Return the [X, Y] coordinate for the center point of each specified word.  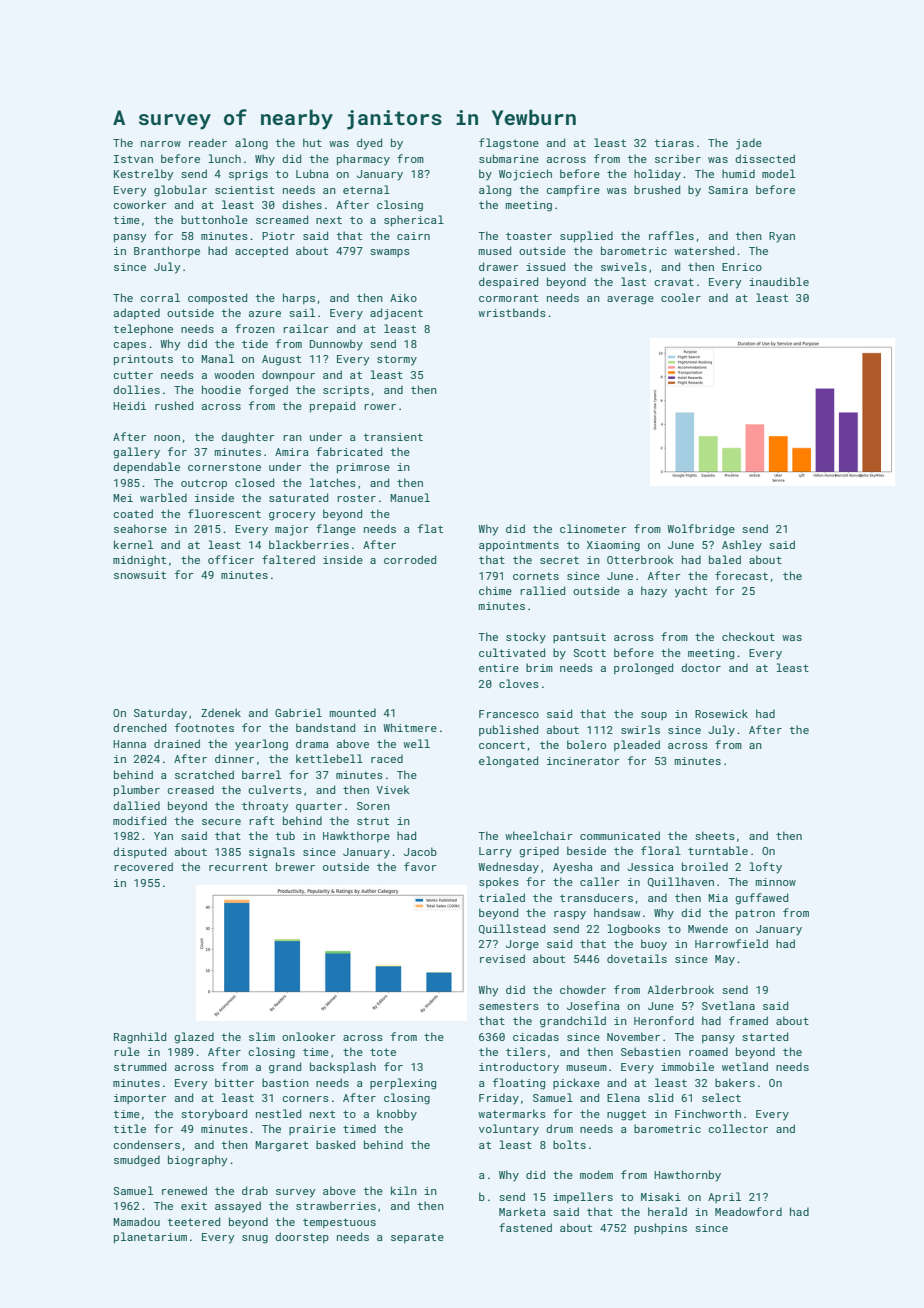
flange [336, 530]
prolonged [643, 669]
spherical [414, 220]
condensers [146, 1144]
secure [221, 822]
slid [660, 1097]
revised [502, 958]
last [633, 281]
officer [231, 559]
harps [299, 298]
